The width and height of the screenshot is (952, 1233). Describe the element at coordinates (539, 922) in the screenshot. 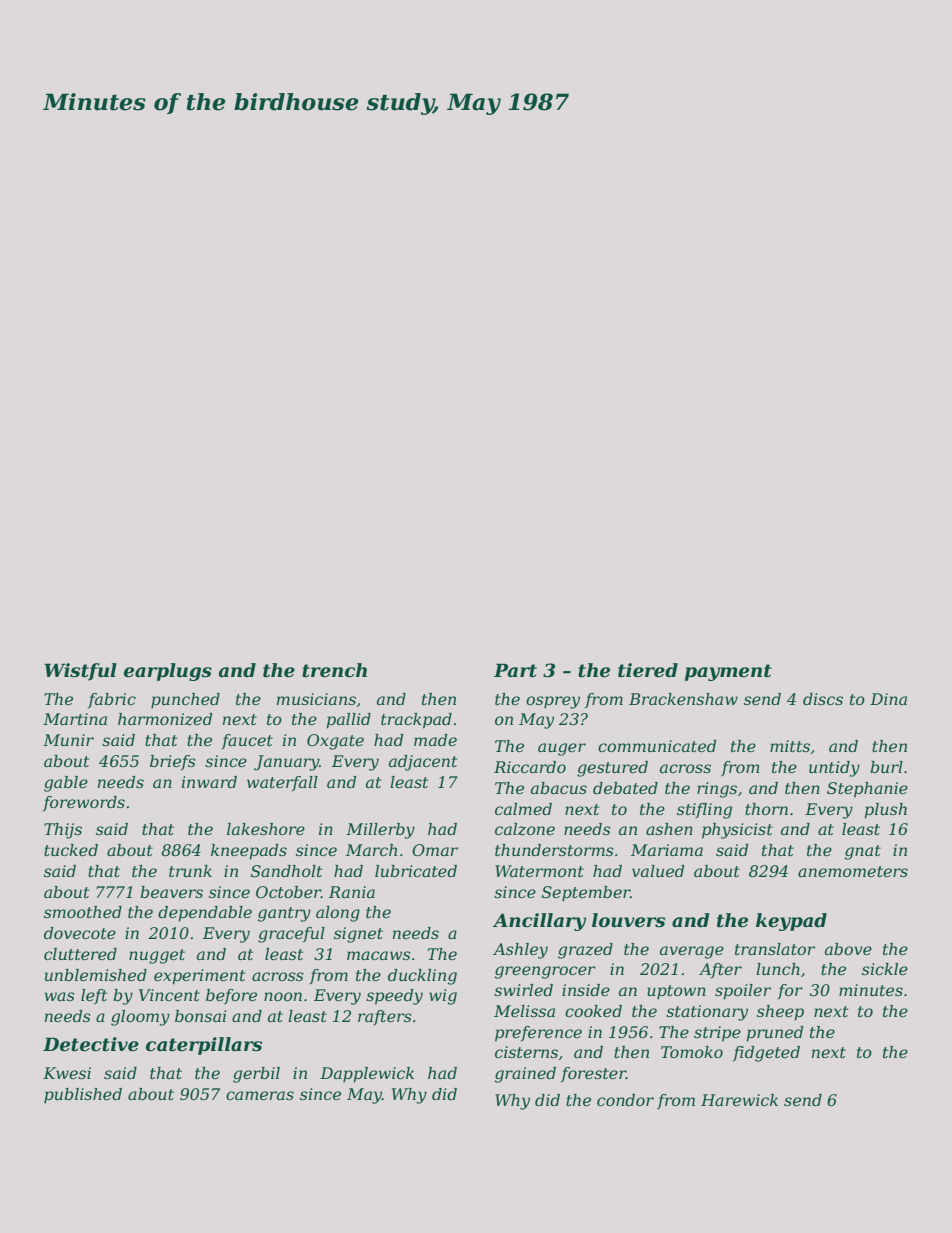

I see `Ancillary` at that location.
